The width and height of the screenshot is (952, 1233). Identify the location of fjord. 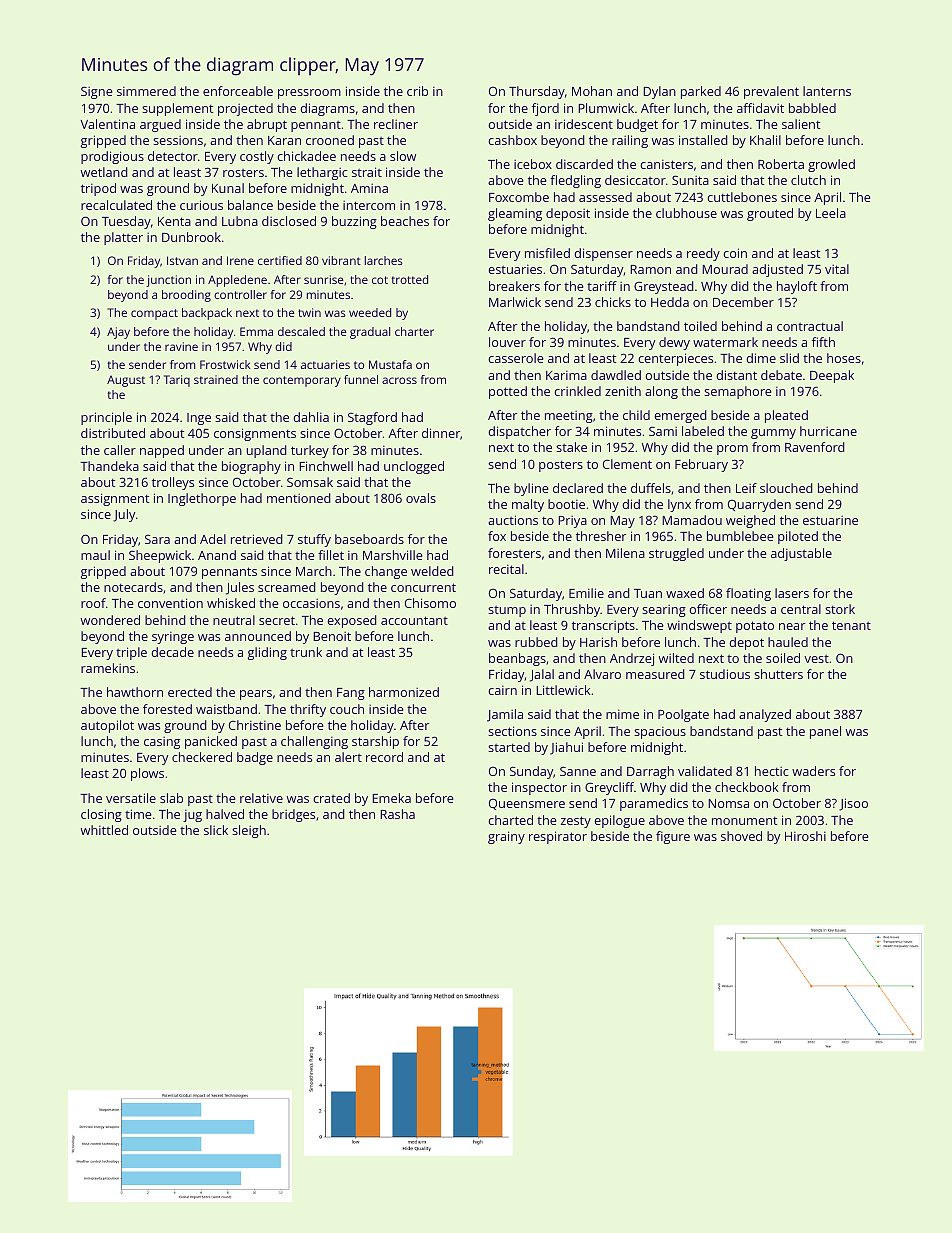
(545, 109).
